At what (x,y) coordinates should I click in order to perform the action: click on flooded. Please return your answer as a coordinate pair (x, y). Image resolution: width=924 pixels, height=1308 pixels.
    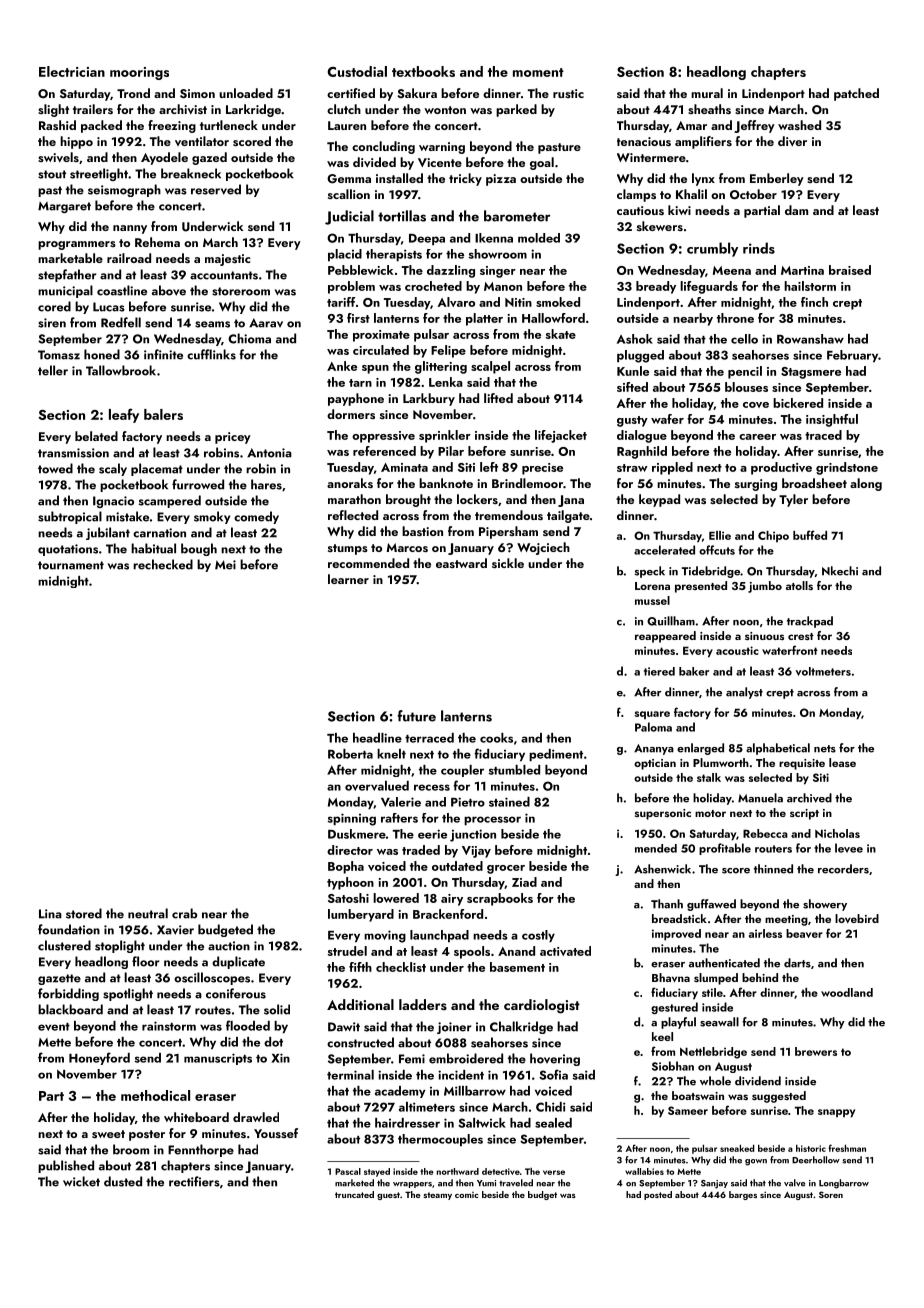
    Looking at the image, I should click on (248, 1025).
